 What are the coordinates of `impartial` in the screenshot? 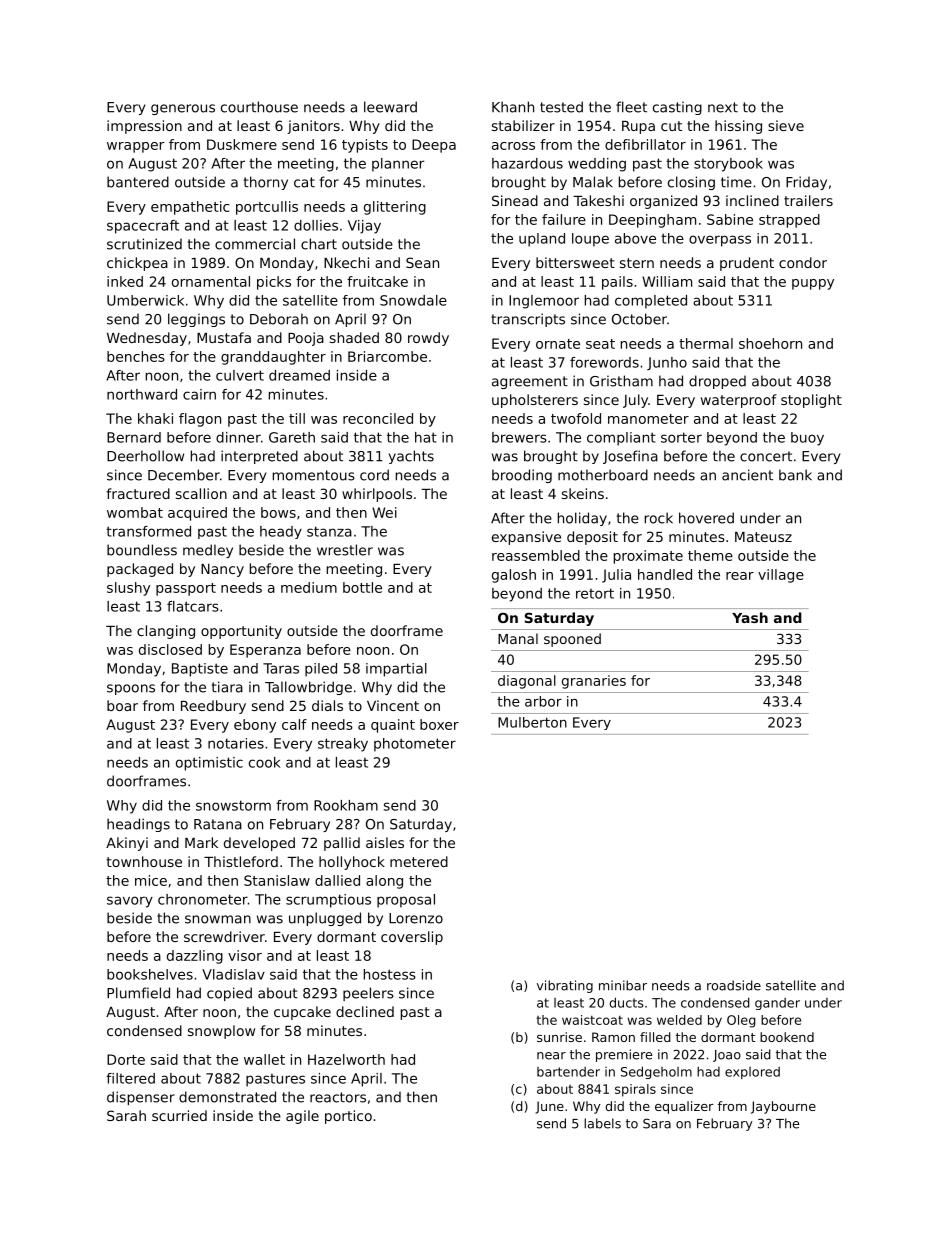 It's located at (396, 670).
